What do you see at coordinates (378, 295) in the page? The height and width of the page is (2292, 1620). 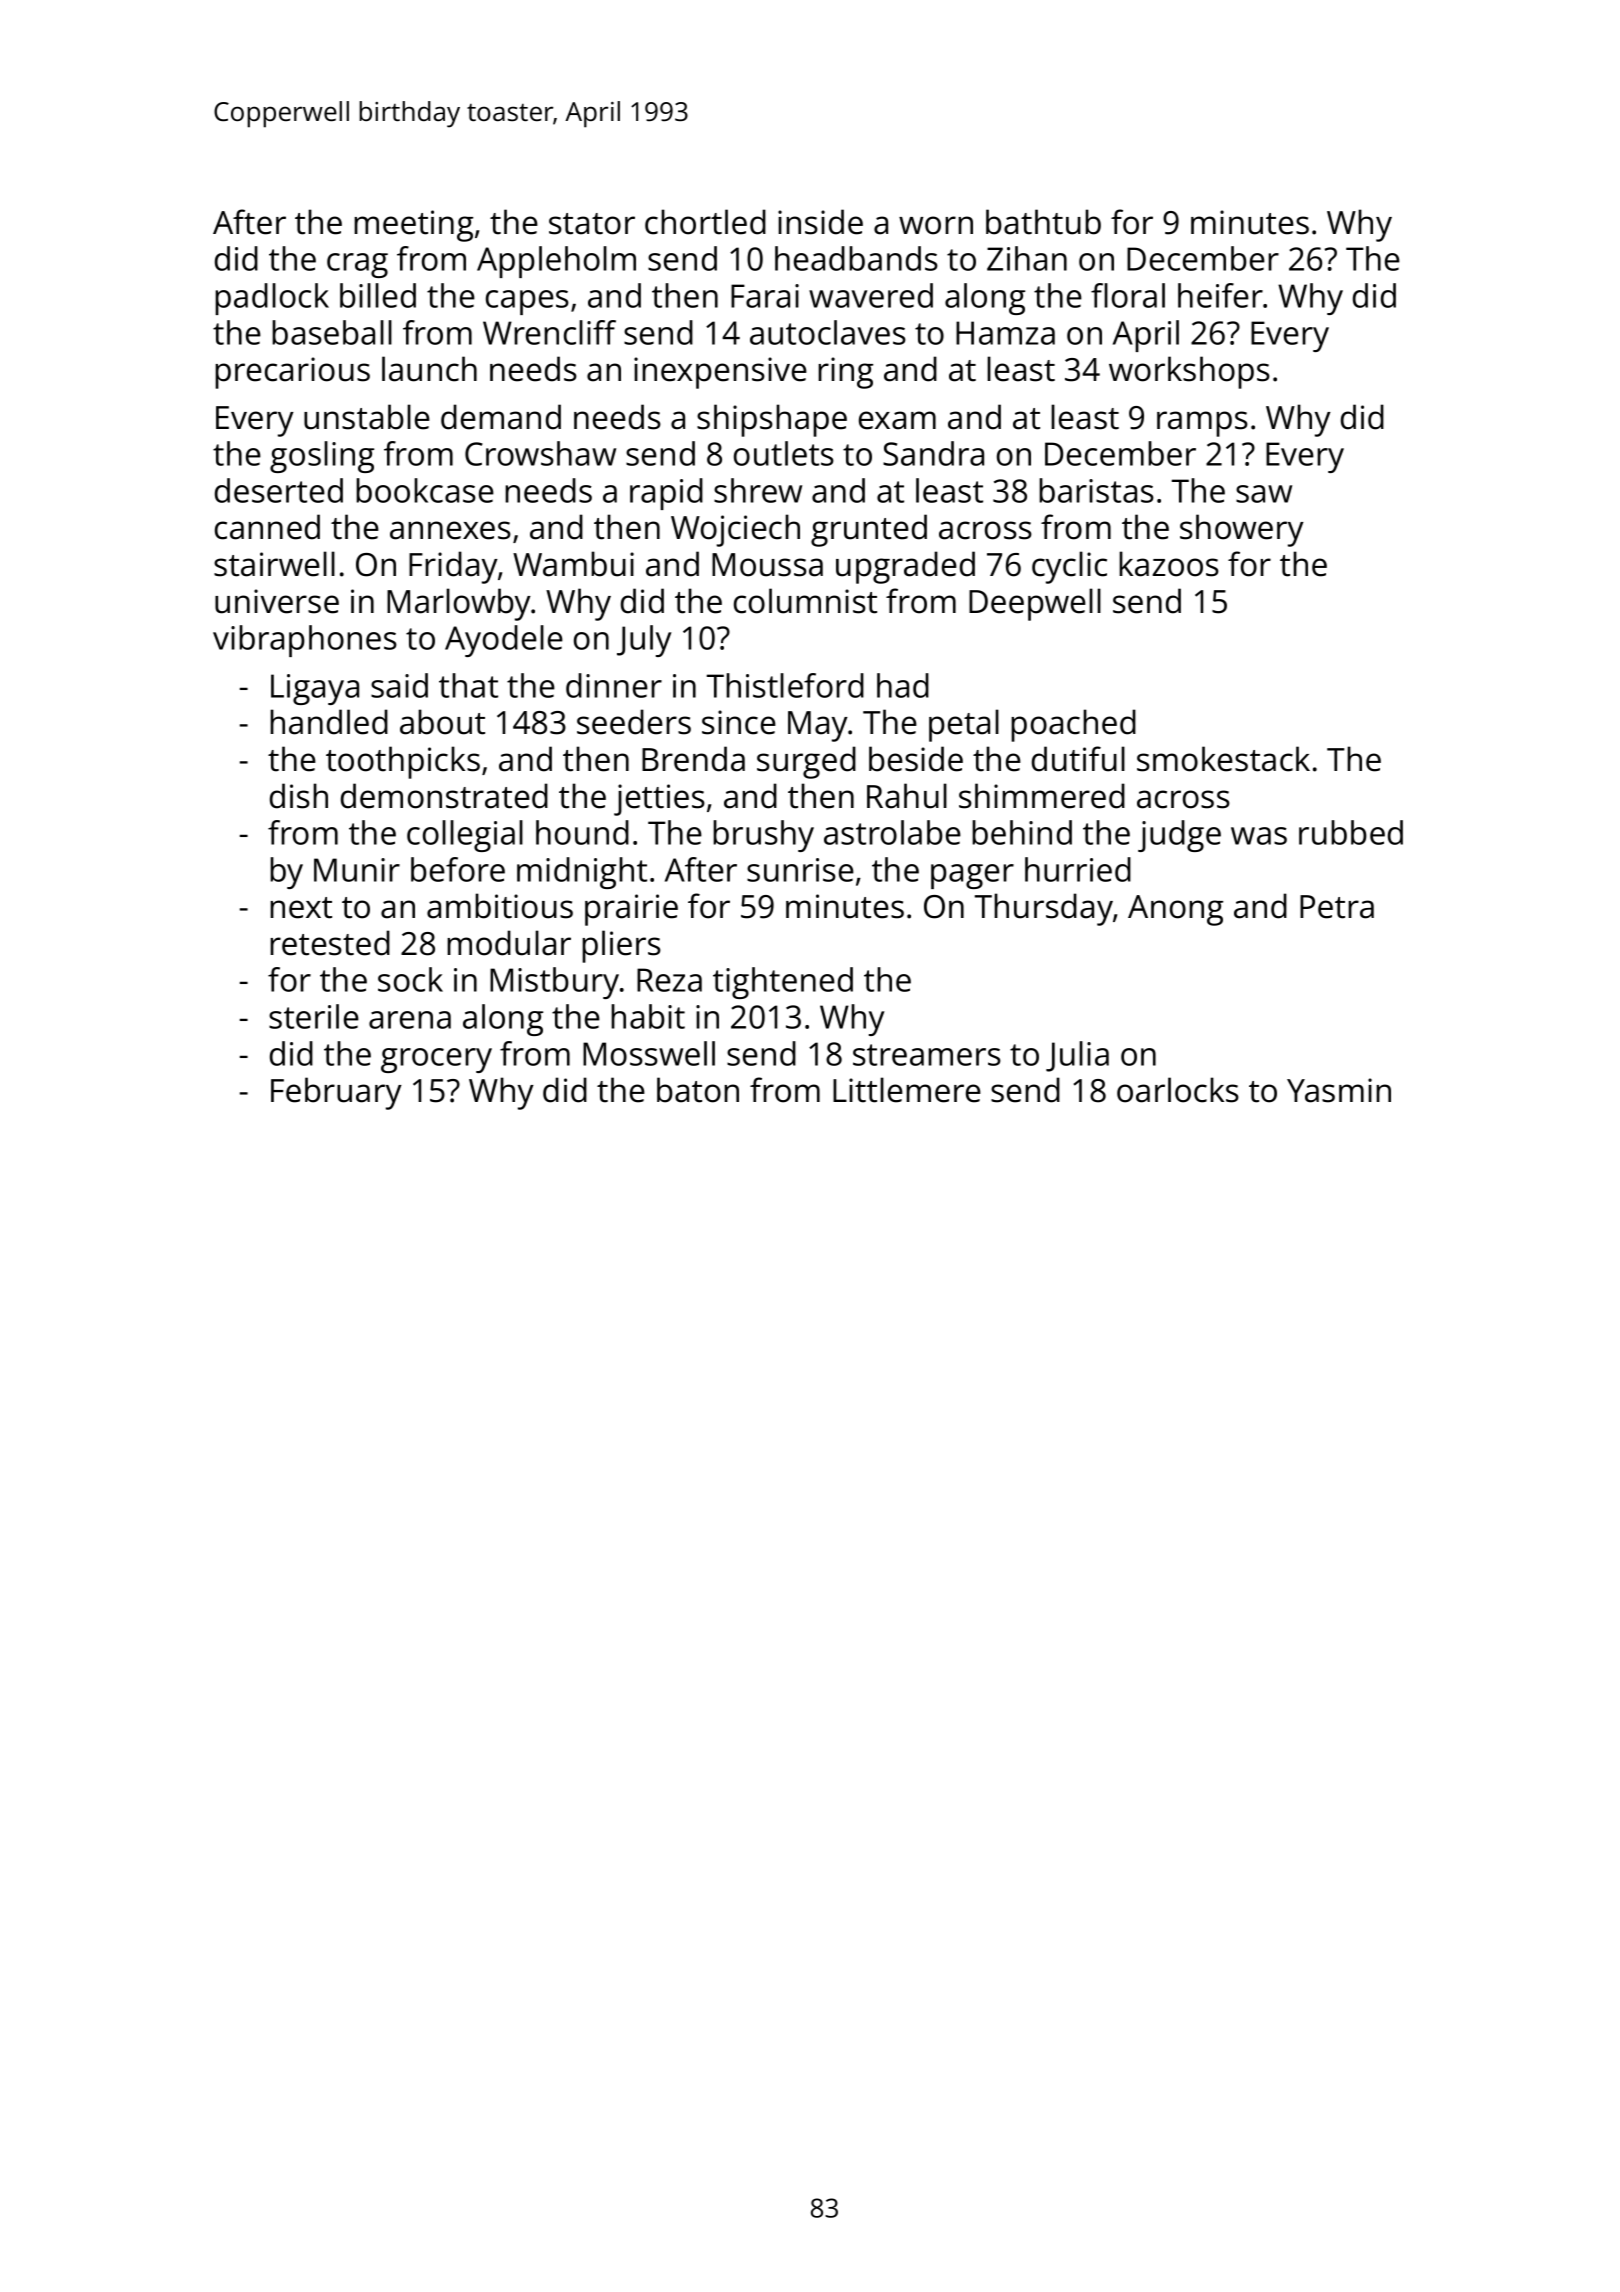 I see `billed` at bounding box center [378, 295].
